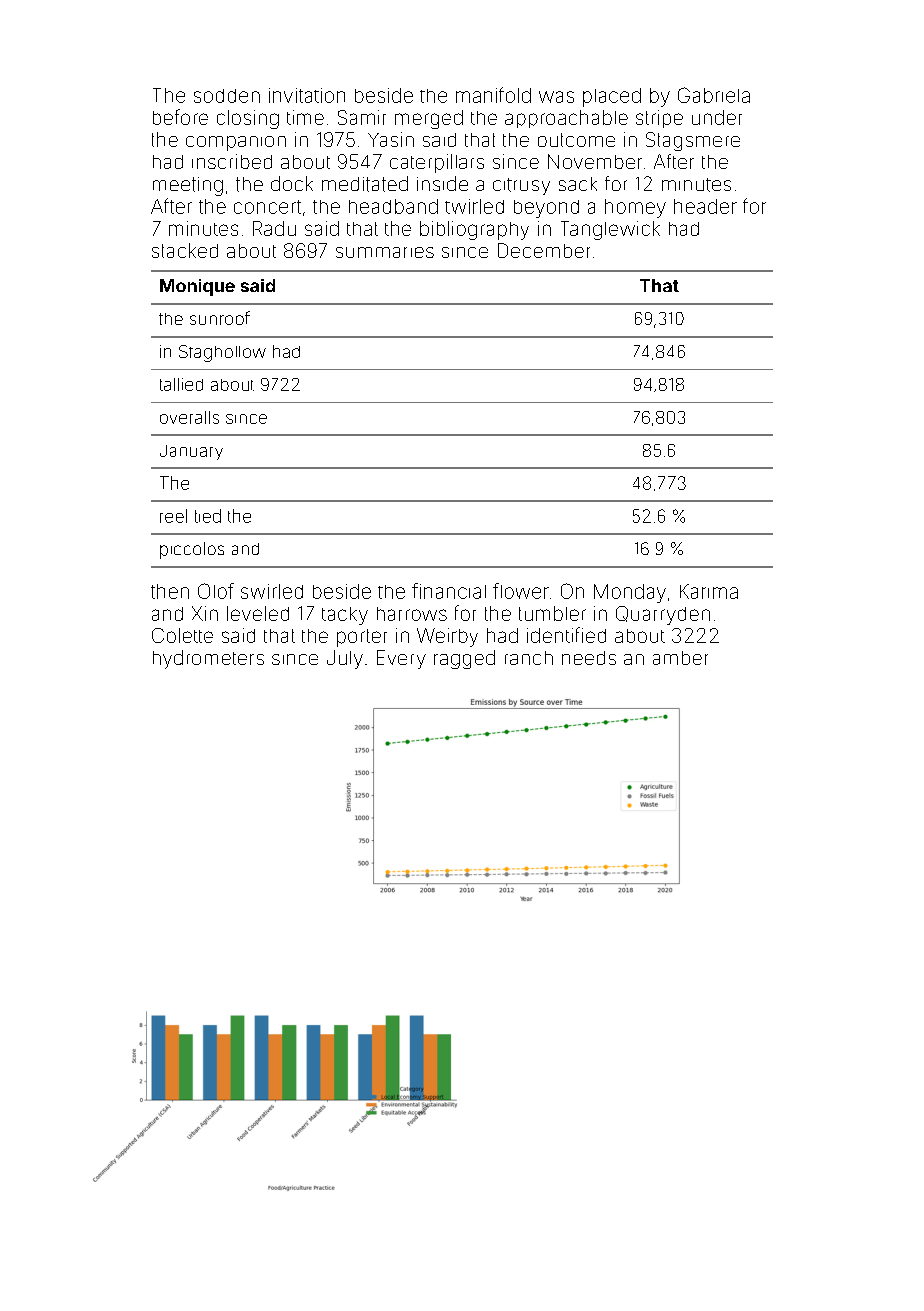 The width and height of the document is (924, 1311). What do you see at coordinates (474, 230) in the document?
I see `bibliography` at bounding box center [474, 230].
